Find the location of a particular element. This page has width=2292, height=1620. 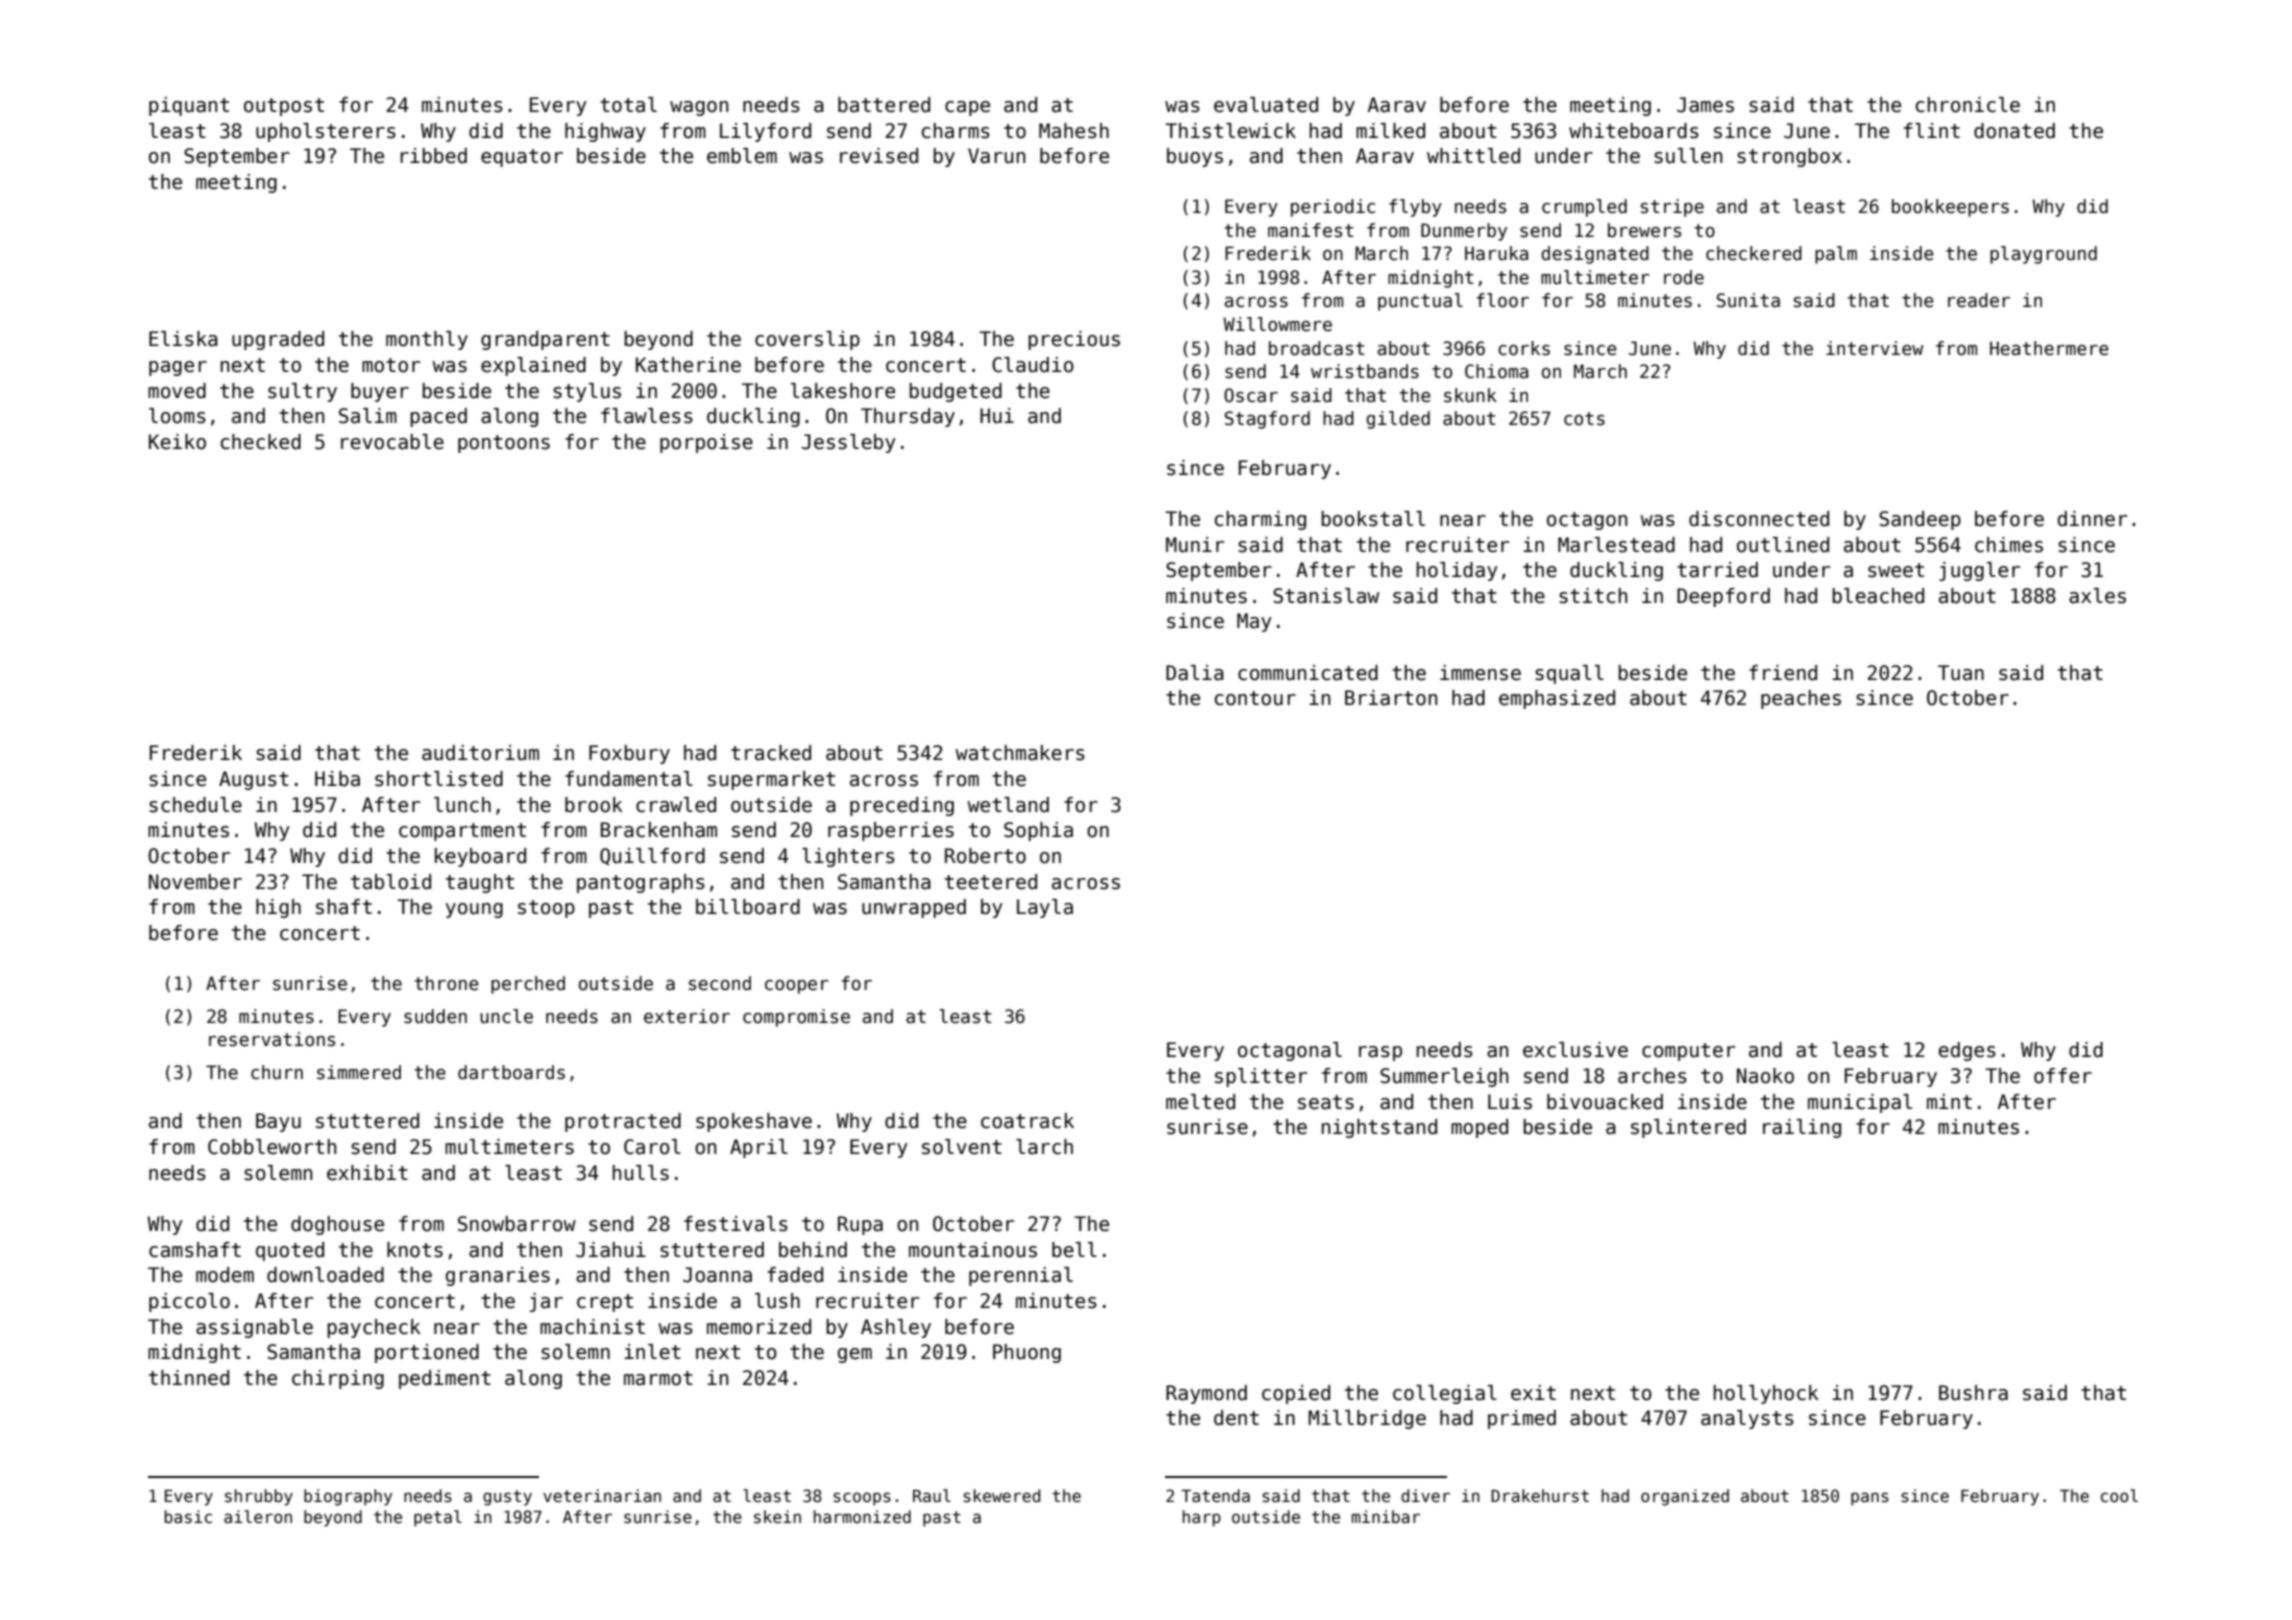

piccolo is located at coordinates (189, 1302).
